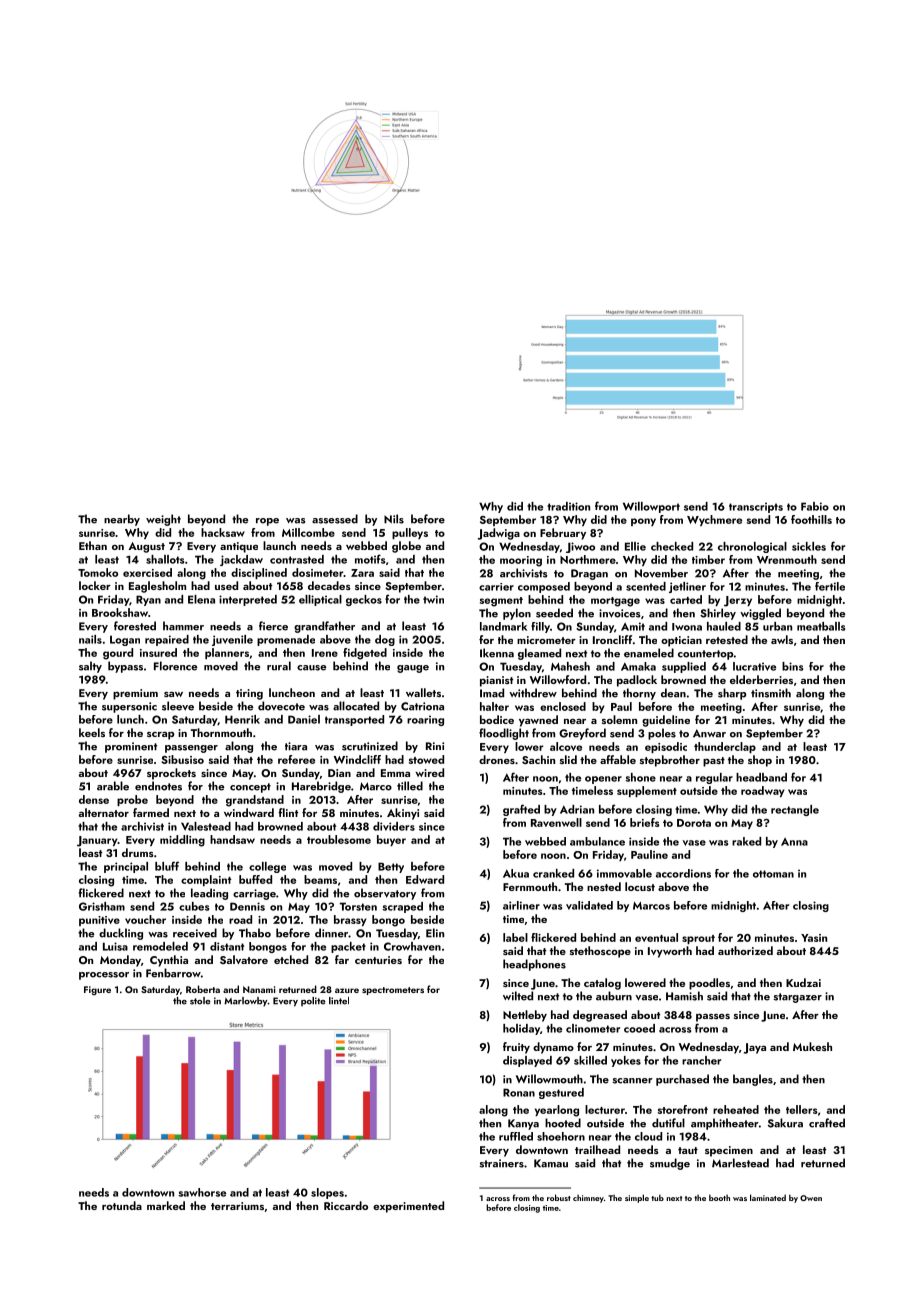 The height and width of the screenshot is (1314, 924). Describe the element at coordinates (227, 653) in the screenshot. I see `planners` at that location.
